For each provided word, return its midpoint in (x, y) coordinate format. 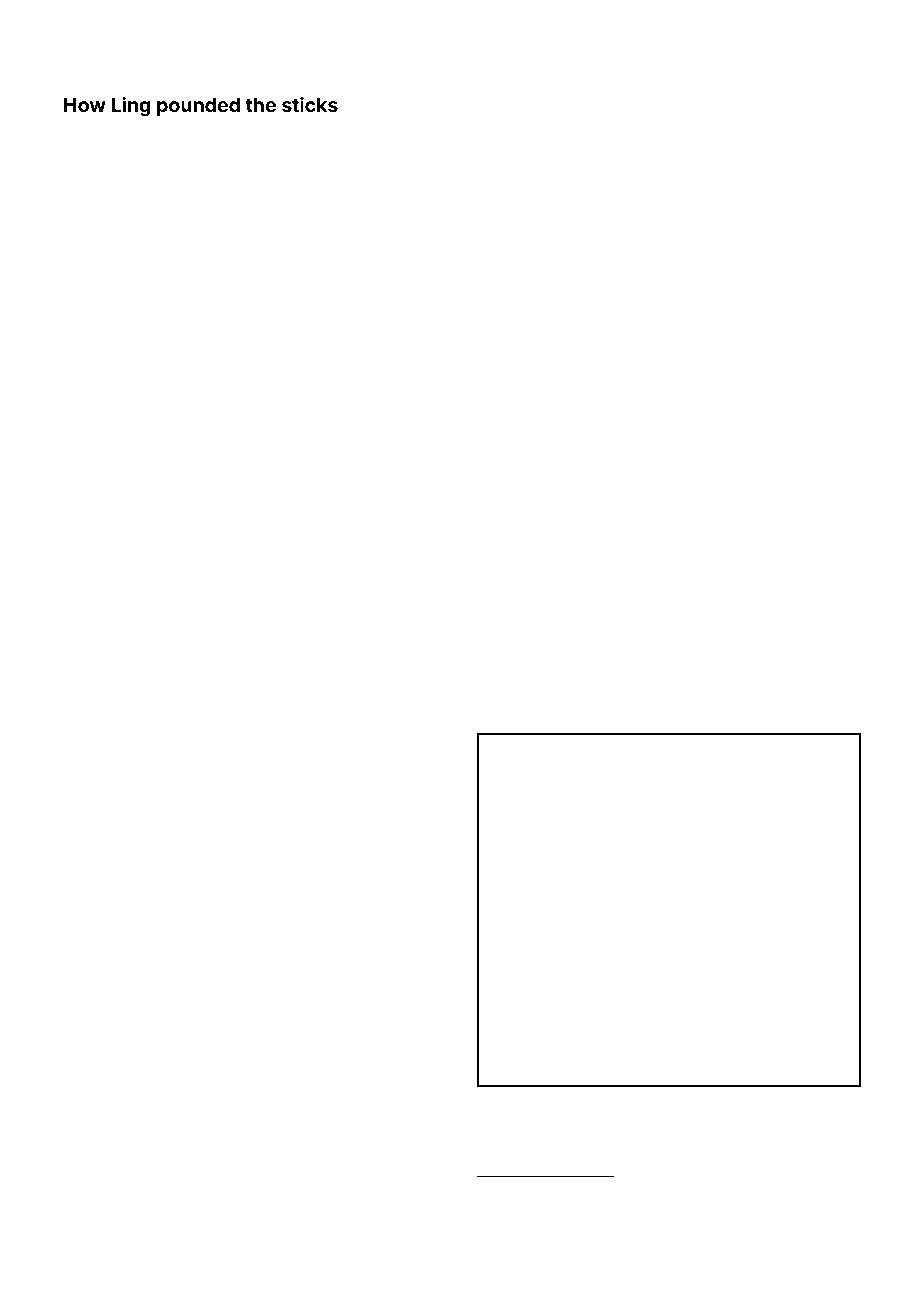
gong (490, 536)
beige (828, 536)
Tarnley (635, 723)
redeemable (200, 583)
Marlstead (204, 1193)
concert (171, 940)
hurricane (579, 722)
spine (411, 866)
